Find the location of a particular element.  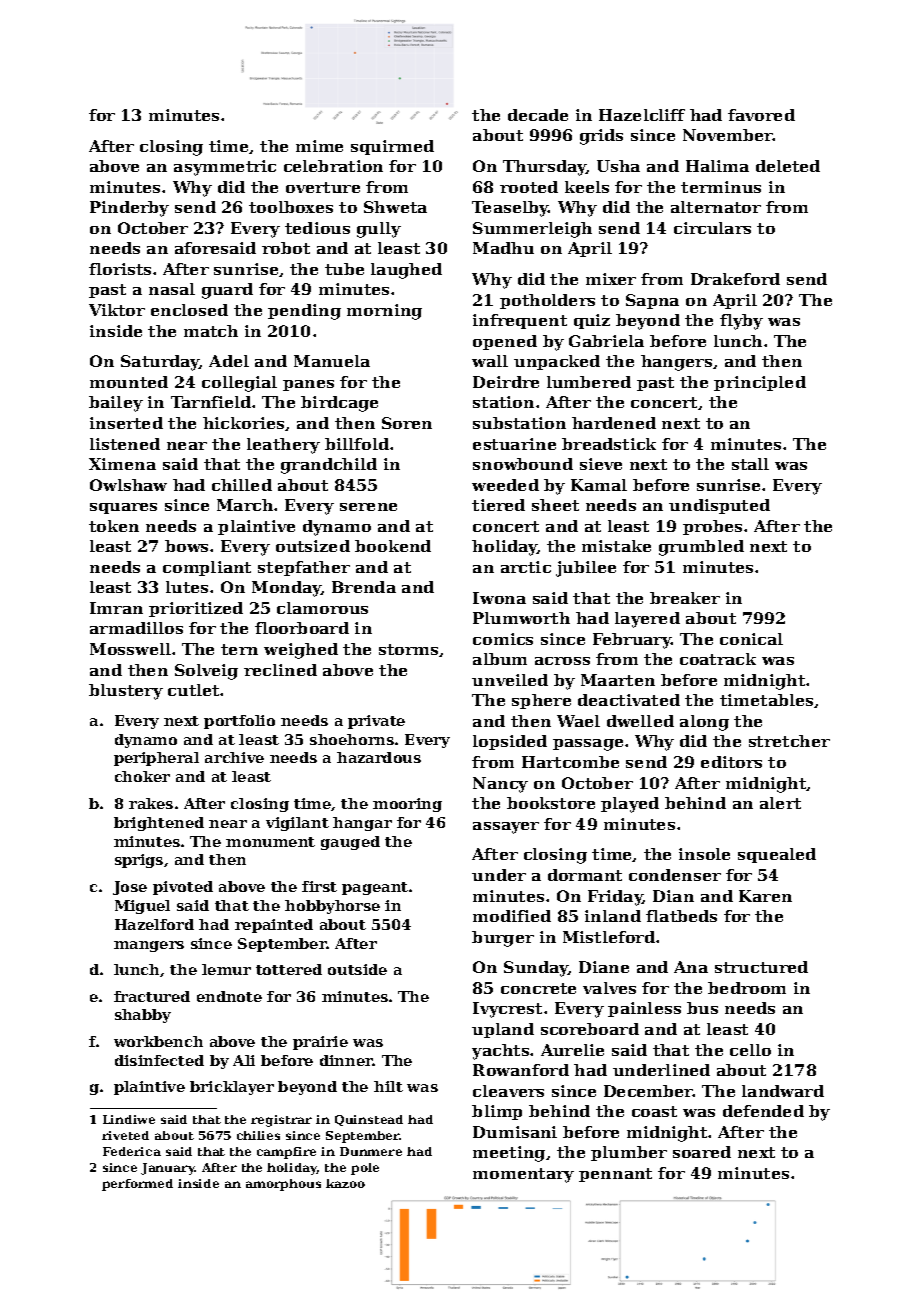

lemur is located at coordinates (226, 969).
